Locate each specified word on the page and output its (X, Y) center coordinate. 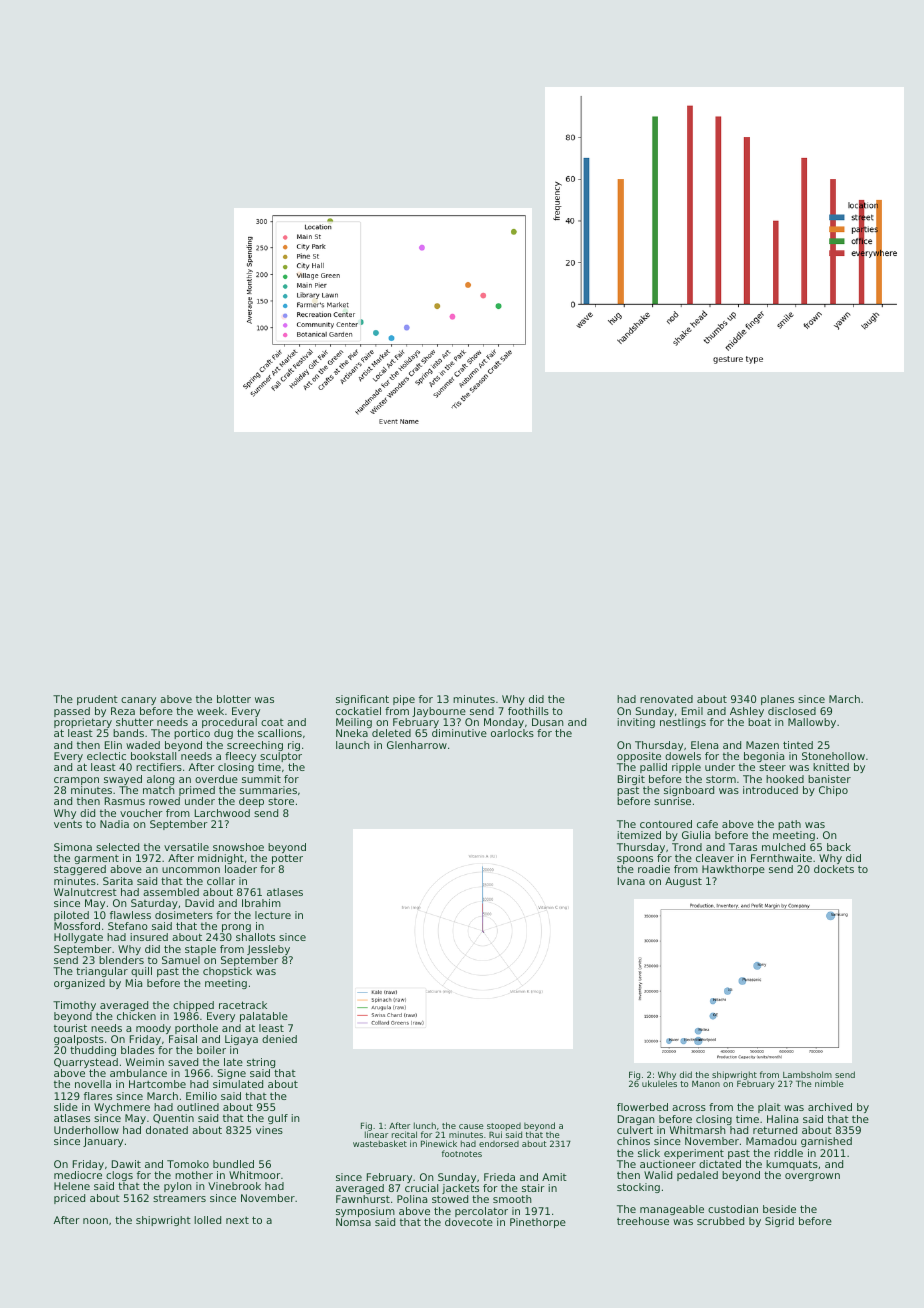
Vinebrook (234, 1186)
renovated (666, 699)
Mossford (77, 926)
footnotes (462, 1153)
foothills (528, 711)
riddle (788, 1153)
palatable (264, 1017)
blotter (234, 699)
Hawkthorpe (733, 870)
